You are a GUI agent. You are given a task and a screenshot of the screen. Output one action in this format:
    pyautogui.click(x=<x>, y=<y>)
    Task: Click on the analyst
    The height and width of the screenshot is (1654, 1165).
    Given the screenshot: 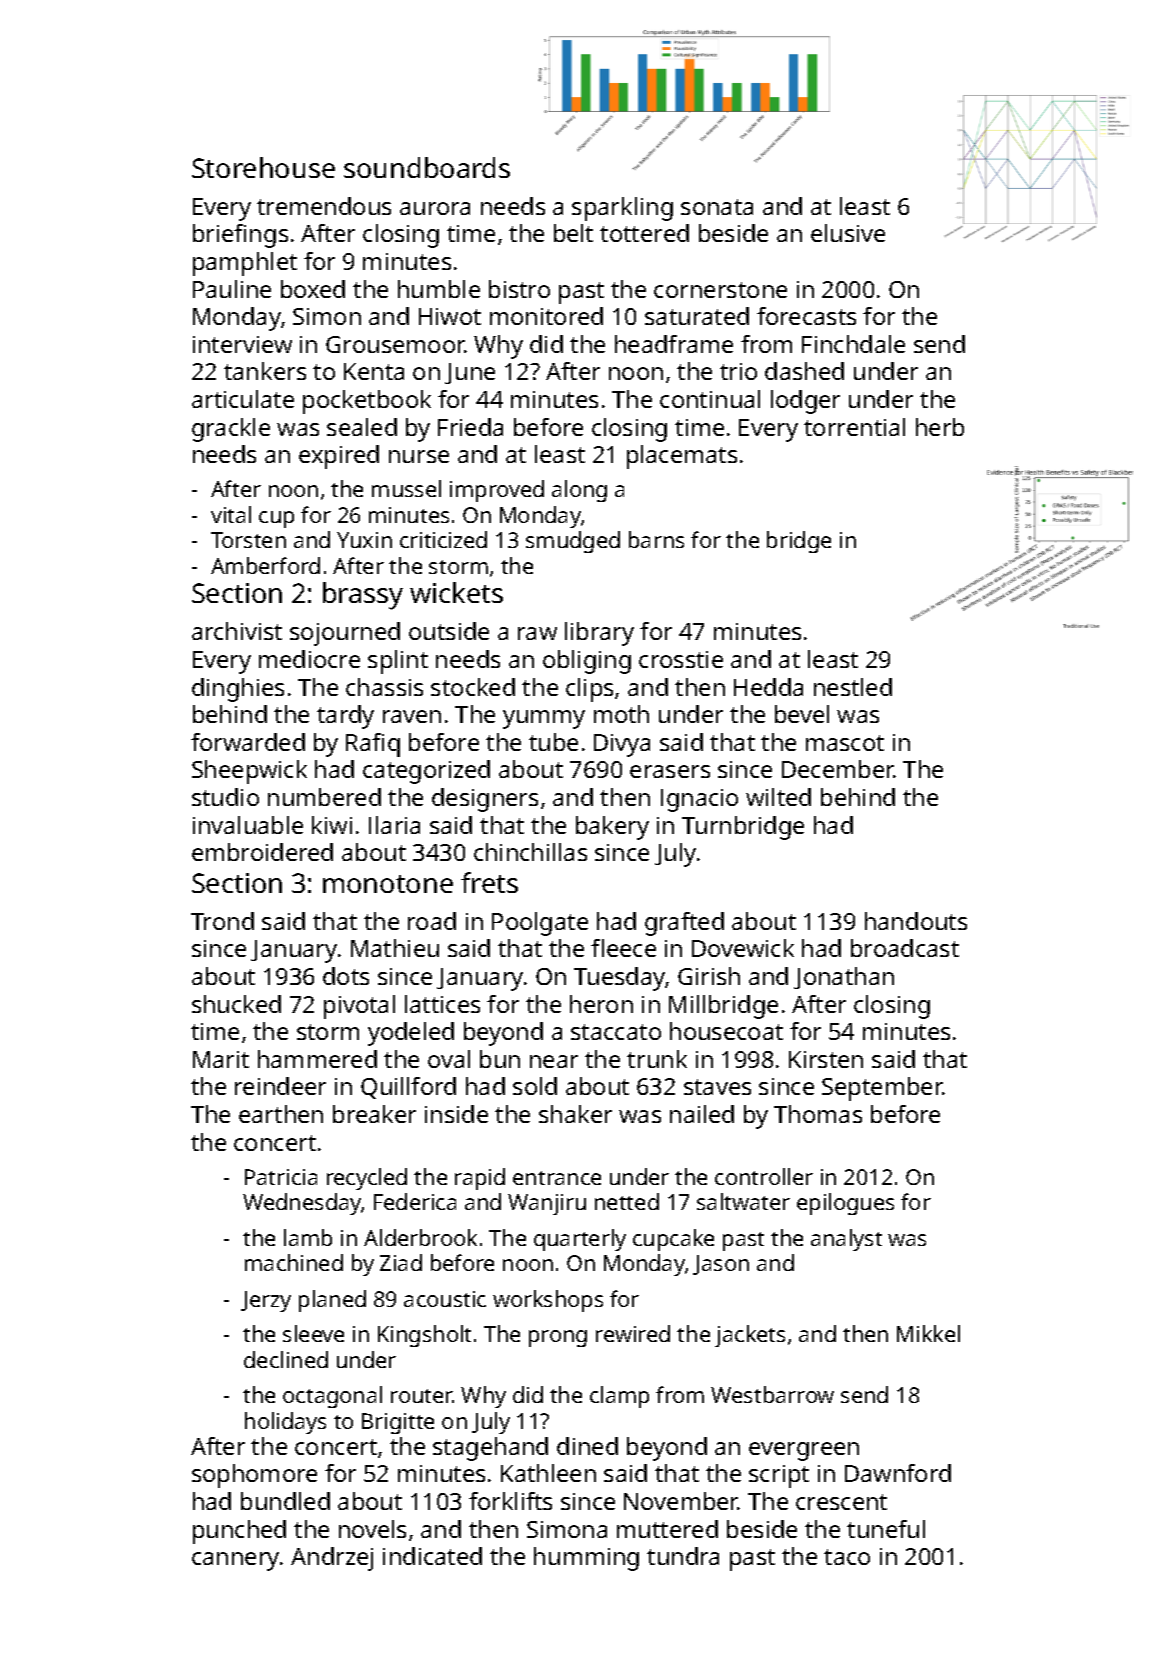 What is the action you would take?
    pyautogui.click(x=846, y=1240)
